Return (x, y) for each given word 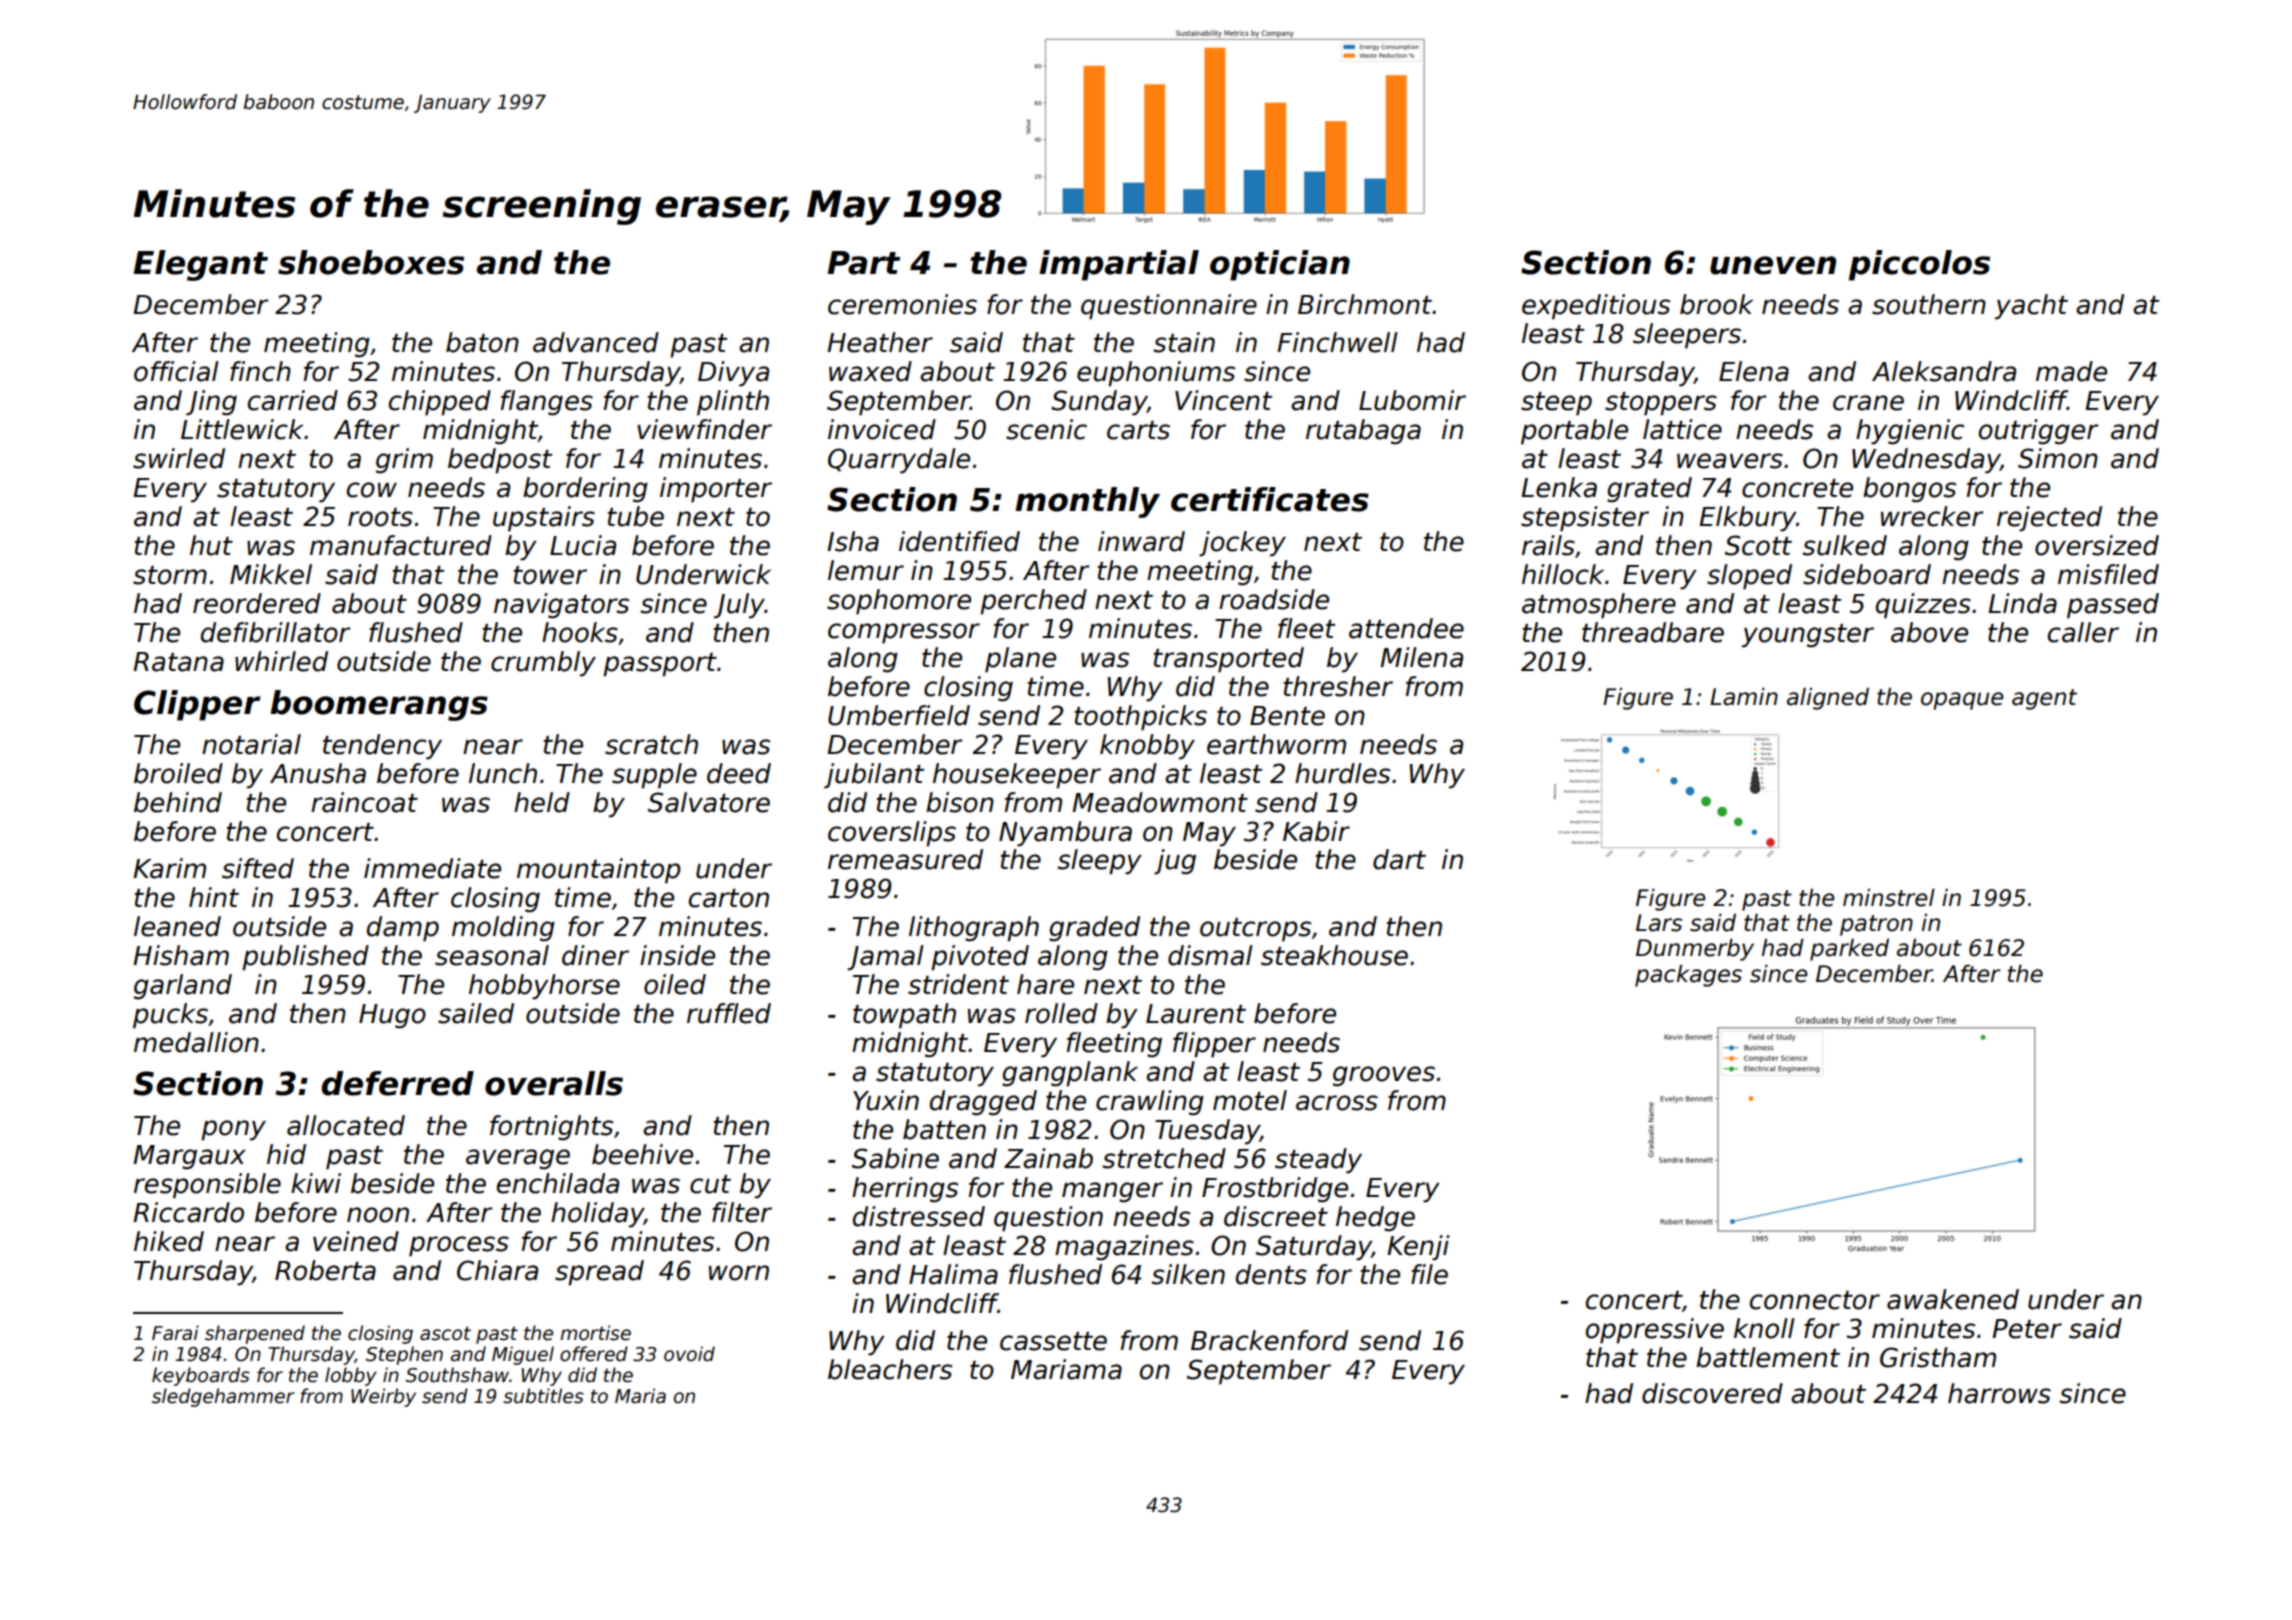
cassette (1053, 1341)
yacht (2031, 307)
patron (1876, 925)
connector (1815, 1300)
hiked (169, 1241)
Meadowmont (1160, 802)
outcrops (1255, 930)
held (542, 802)
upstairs (544, 519)
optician (1280, 265)
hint (214, 897)
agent (2044, 699)
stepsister (1585, 519)
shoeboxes (371, 262)
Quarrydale (899, 461)
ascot (445, 1333)
